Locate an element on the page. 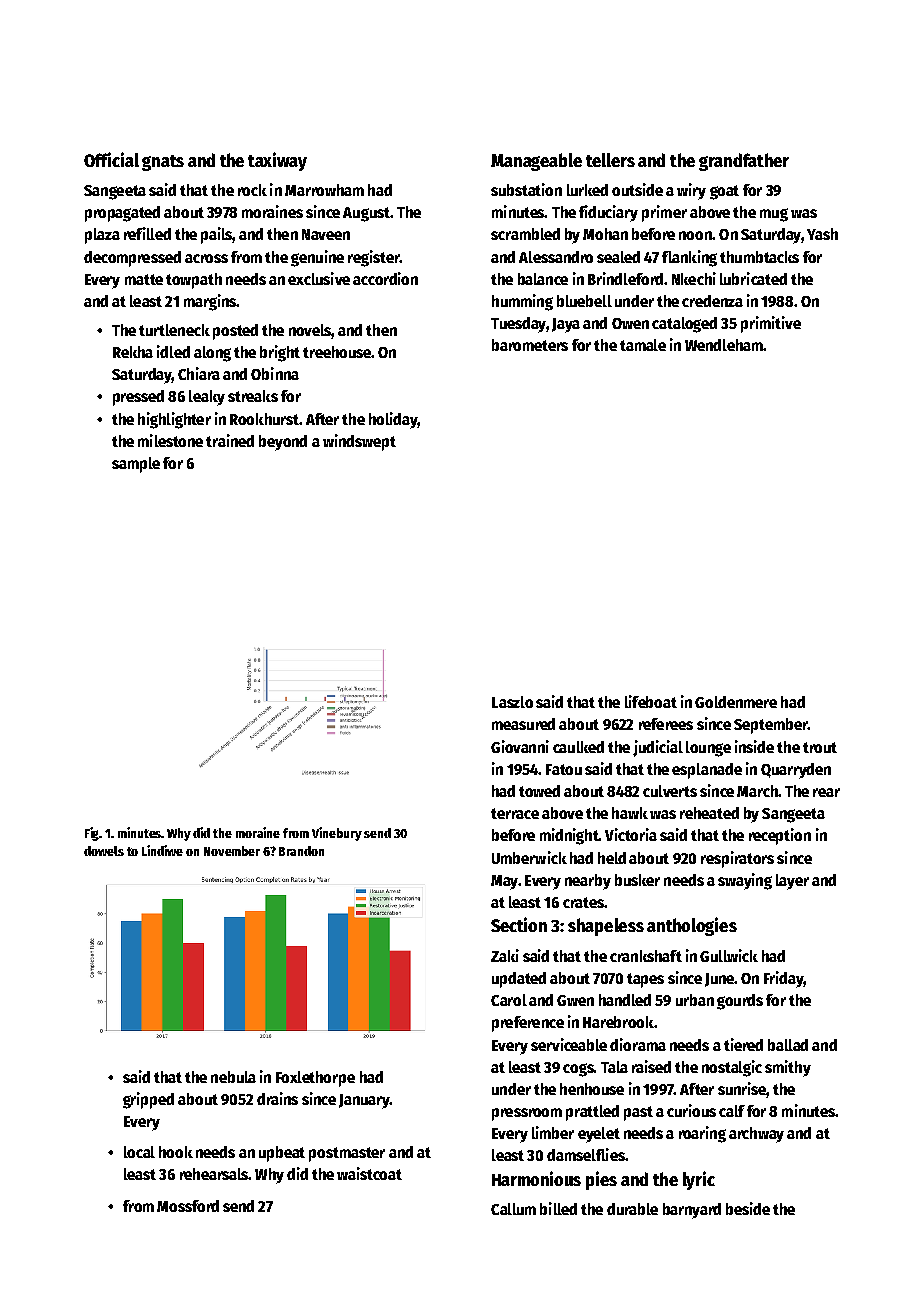 The image size is (924, 1311). drains is located at coordinates (277, 1098).
